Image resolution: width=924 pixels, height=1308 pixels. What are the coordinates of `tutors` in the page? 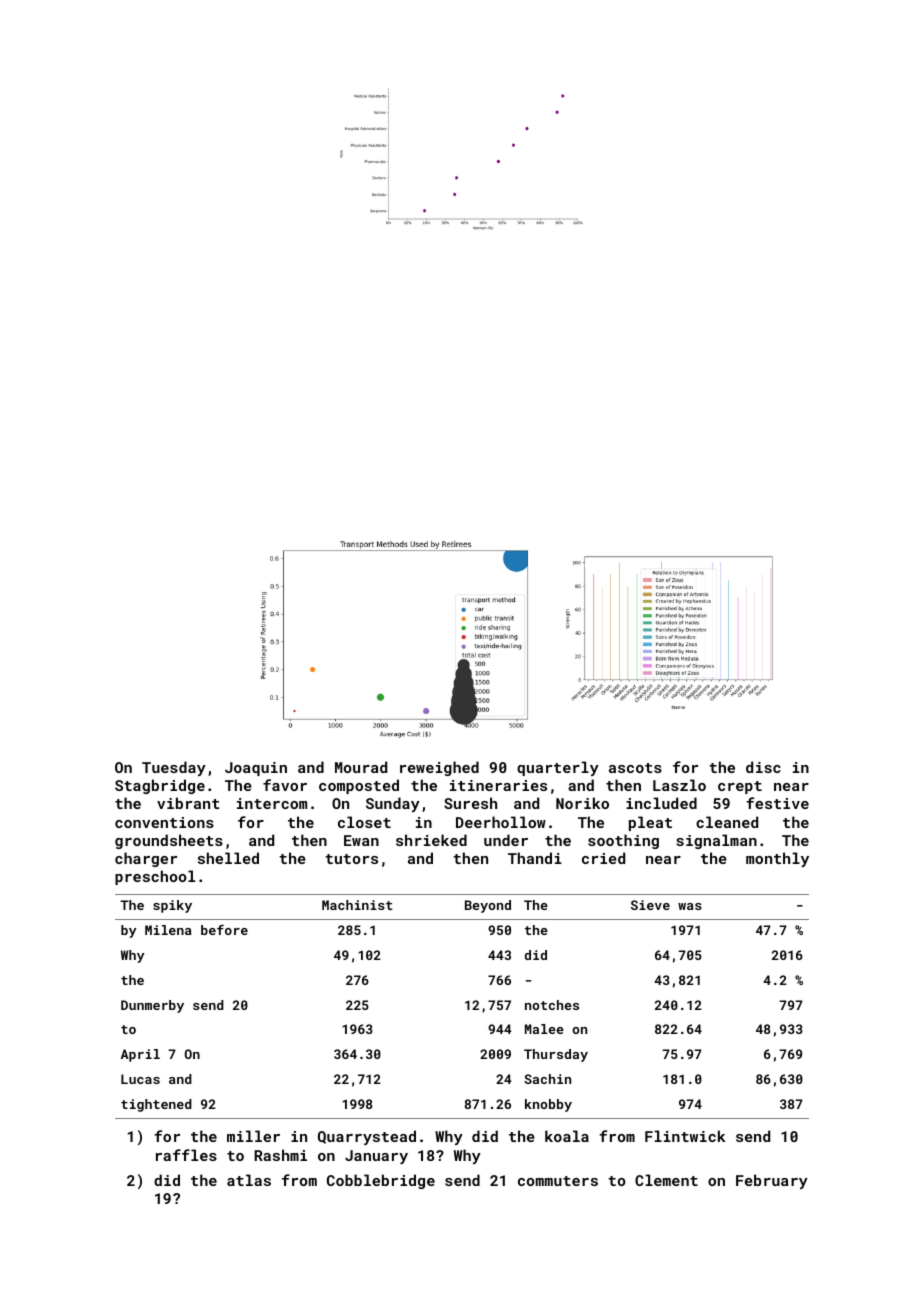 It's located at (351, 859).
